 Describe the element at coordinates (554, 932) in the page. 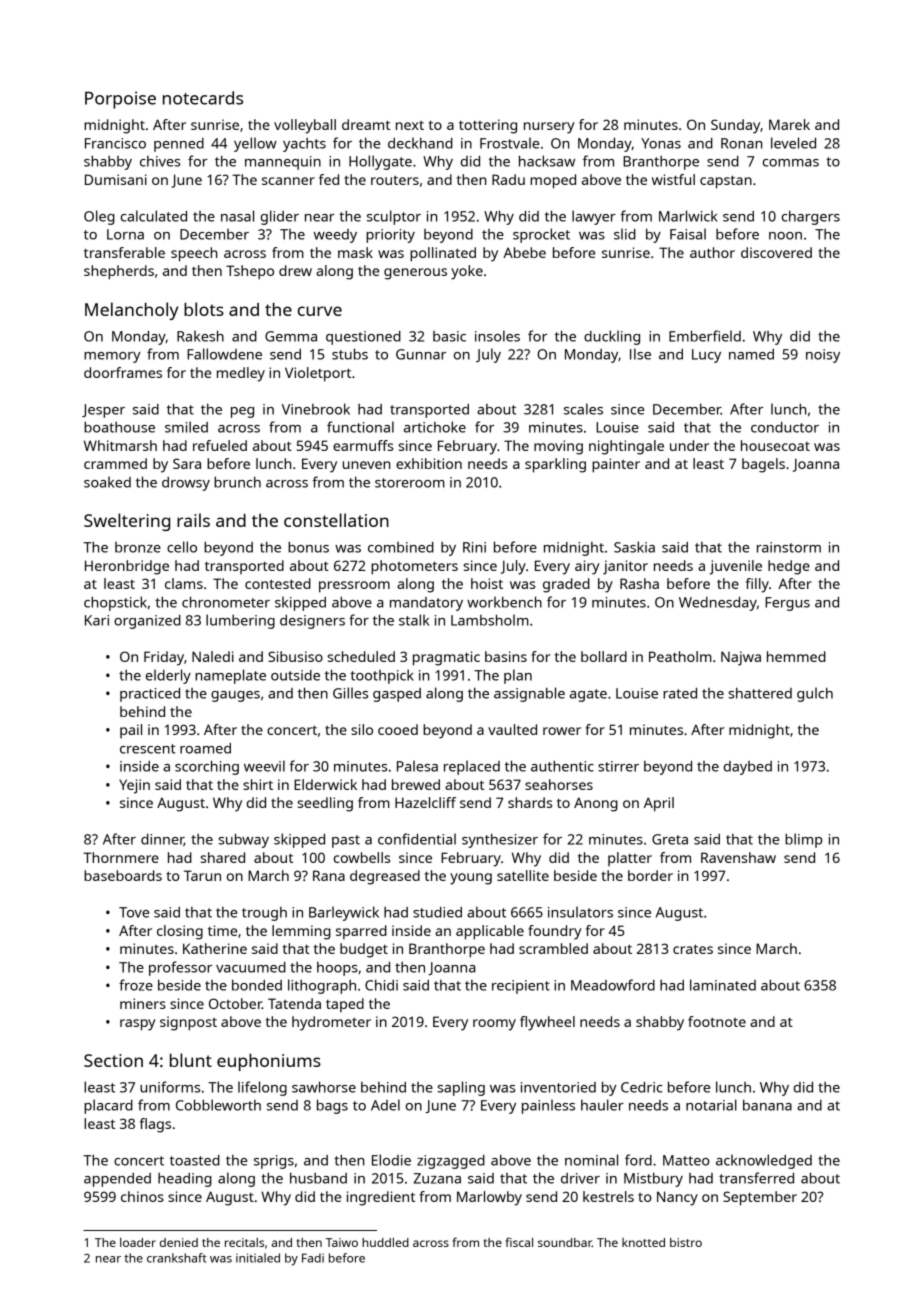

I see `foundry` at that location.
